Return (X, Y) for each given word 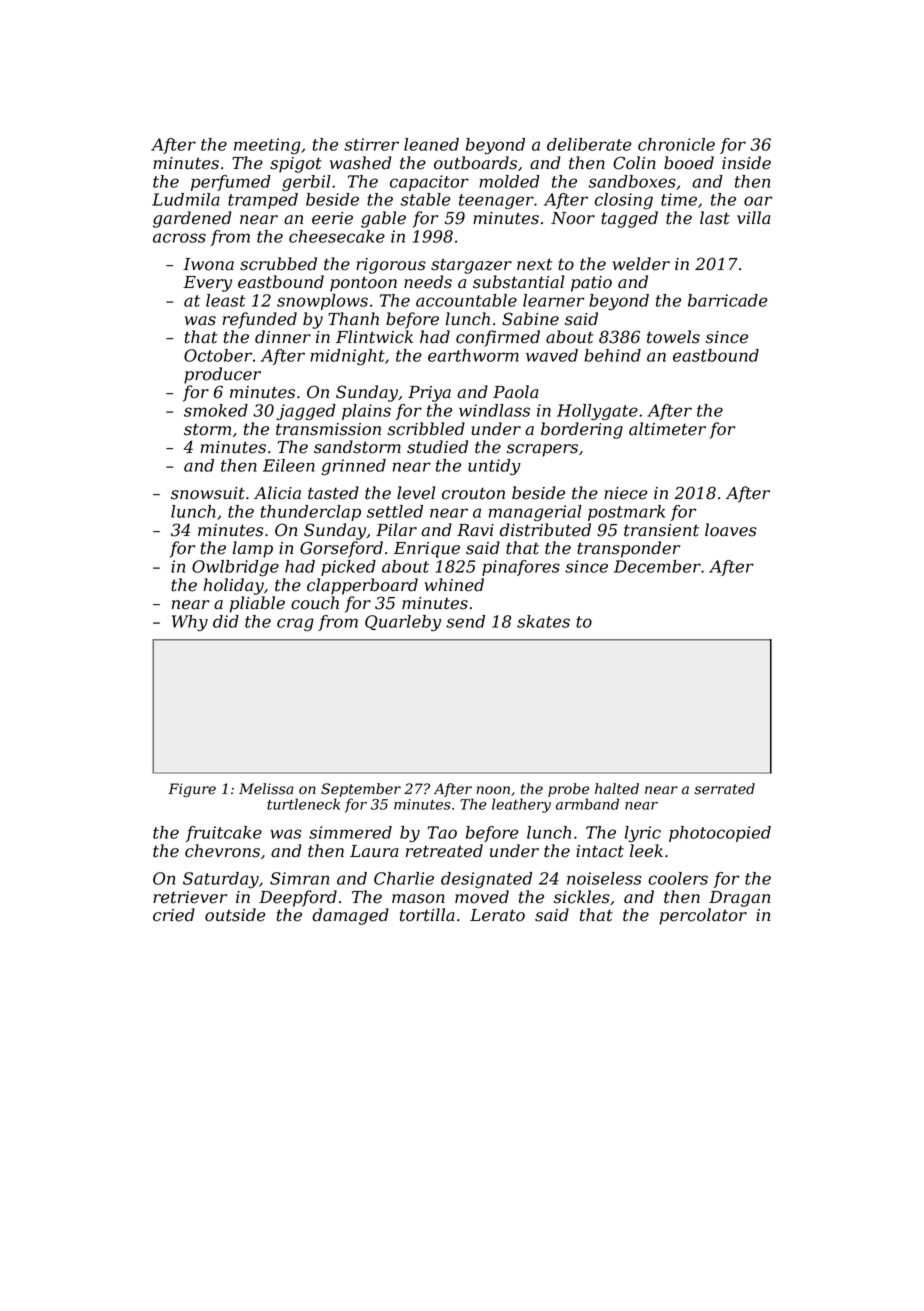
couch (315, 603)
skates (543, 621)
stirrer (371, 144)
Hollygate (597, 412)
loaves (731, 530)
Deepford (298, 898)
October (218, 355)
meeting (267, 146)
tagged (629, 219)
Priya (429, 394)
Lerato (497, 915)
